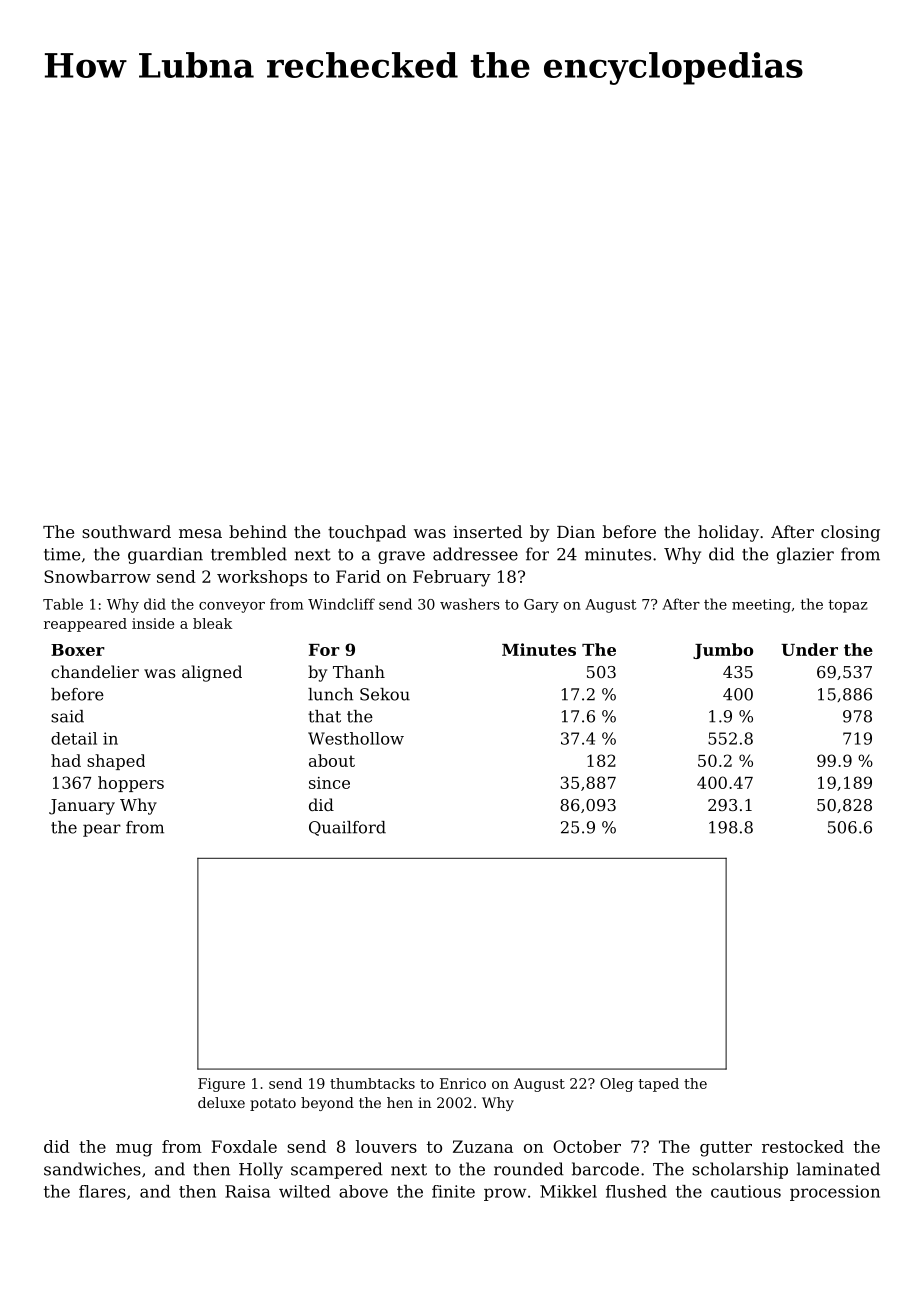 The width and height of the document is (924, 1308). I want to click on Sekou, so click(385, 694).
